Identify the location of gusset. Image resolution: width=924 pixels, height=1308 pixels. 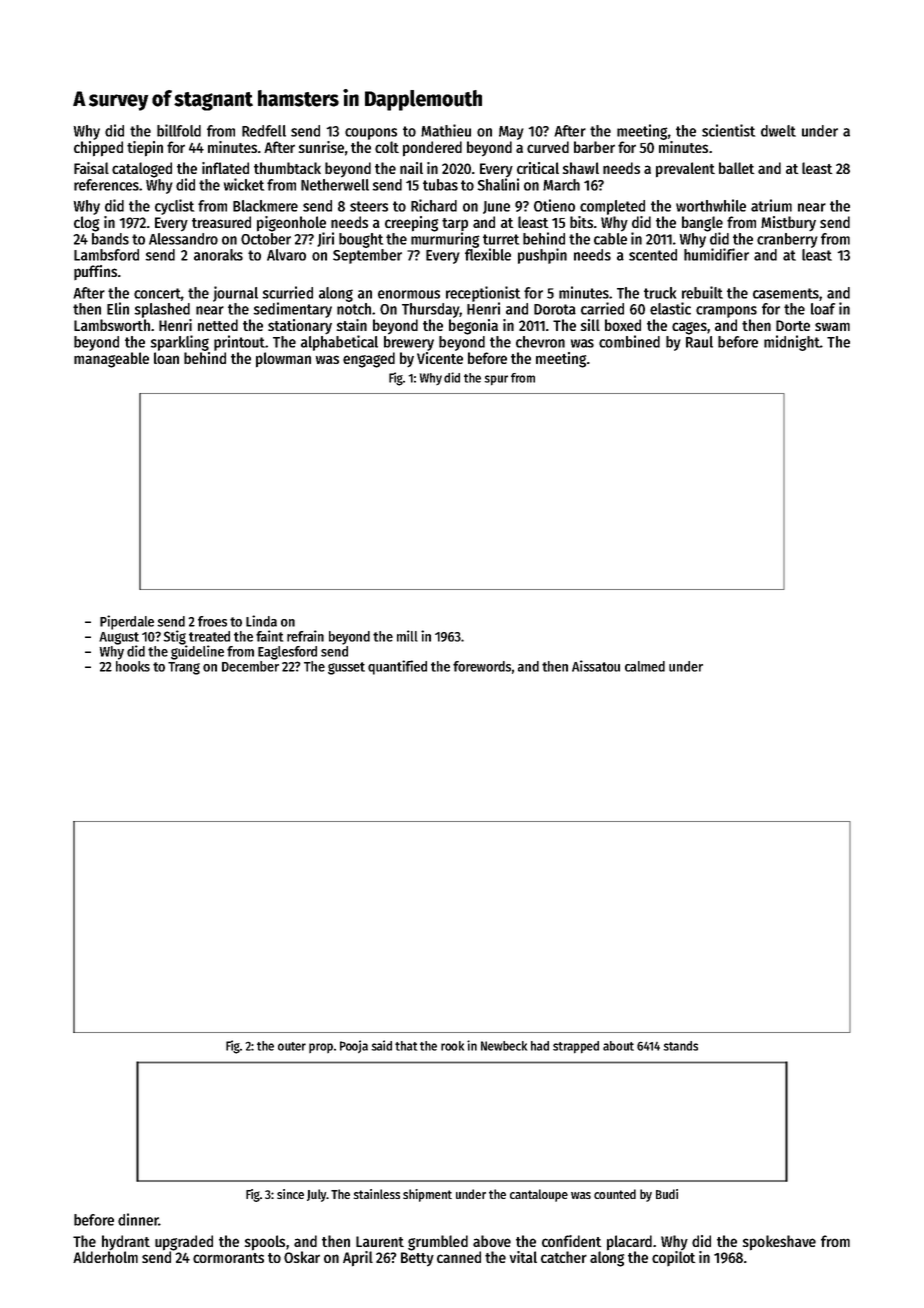
(346, 668).
